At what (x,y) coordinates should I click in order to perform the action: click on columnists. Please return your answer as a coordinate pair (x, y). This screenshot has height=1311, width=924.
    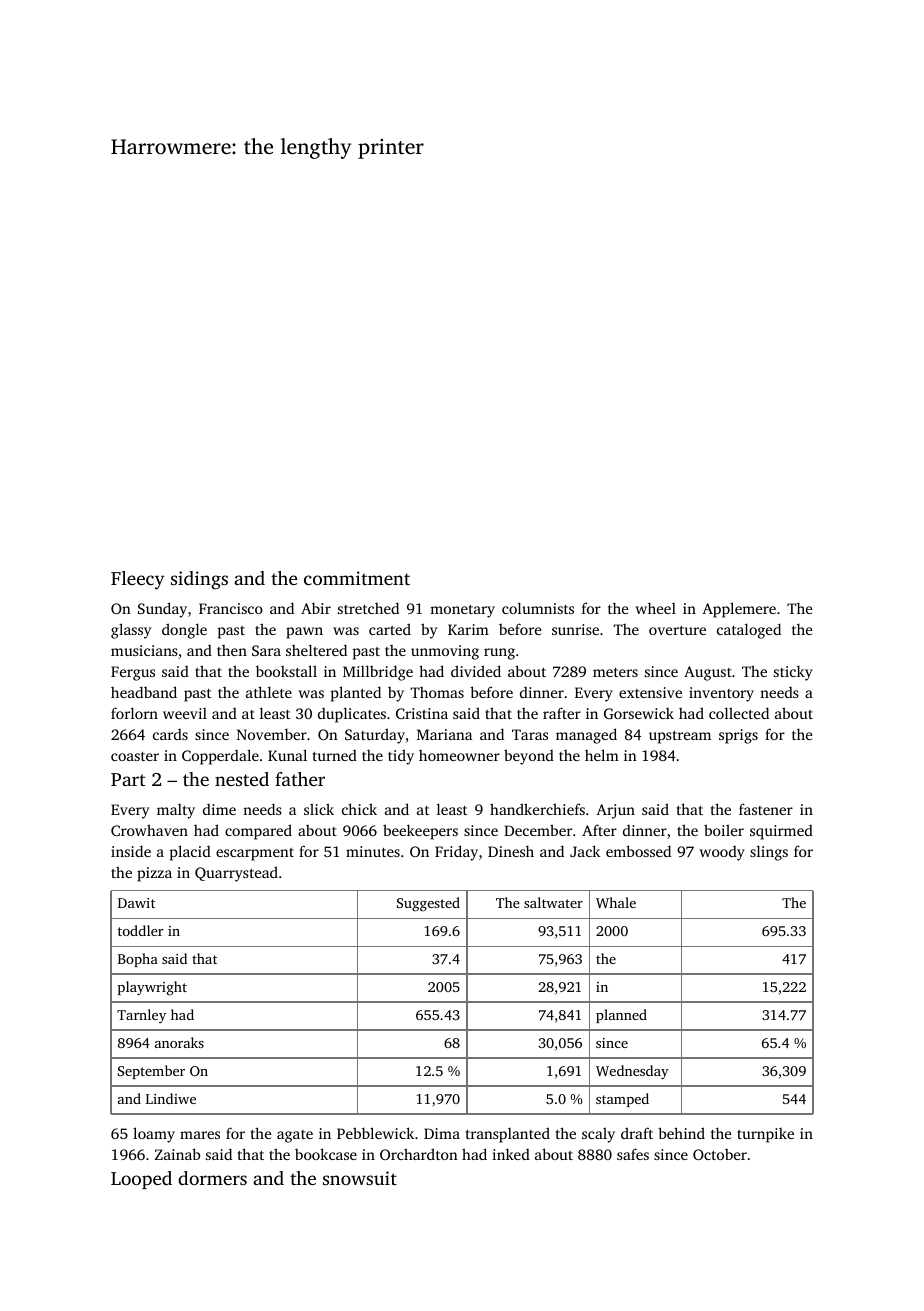
    Looking at the image, I should click on (538, 608).
